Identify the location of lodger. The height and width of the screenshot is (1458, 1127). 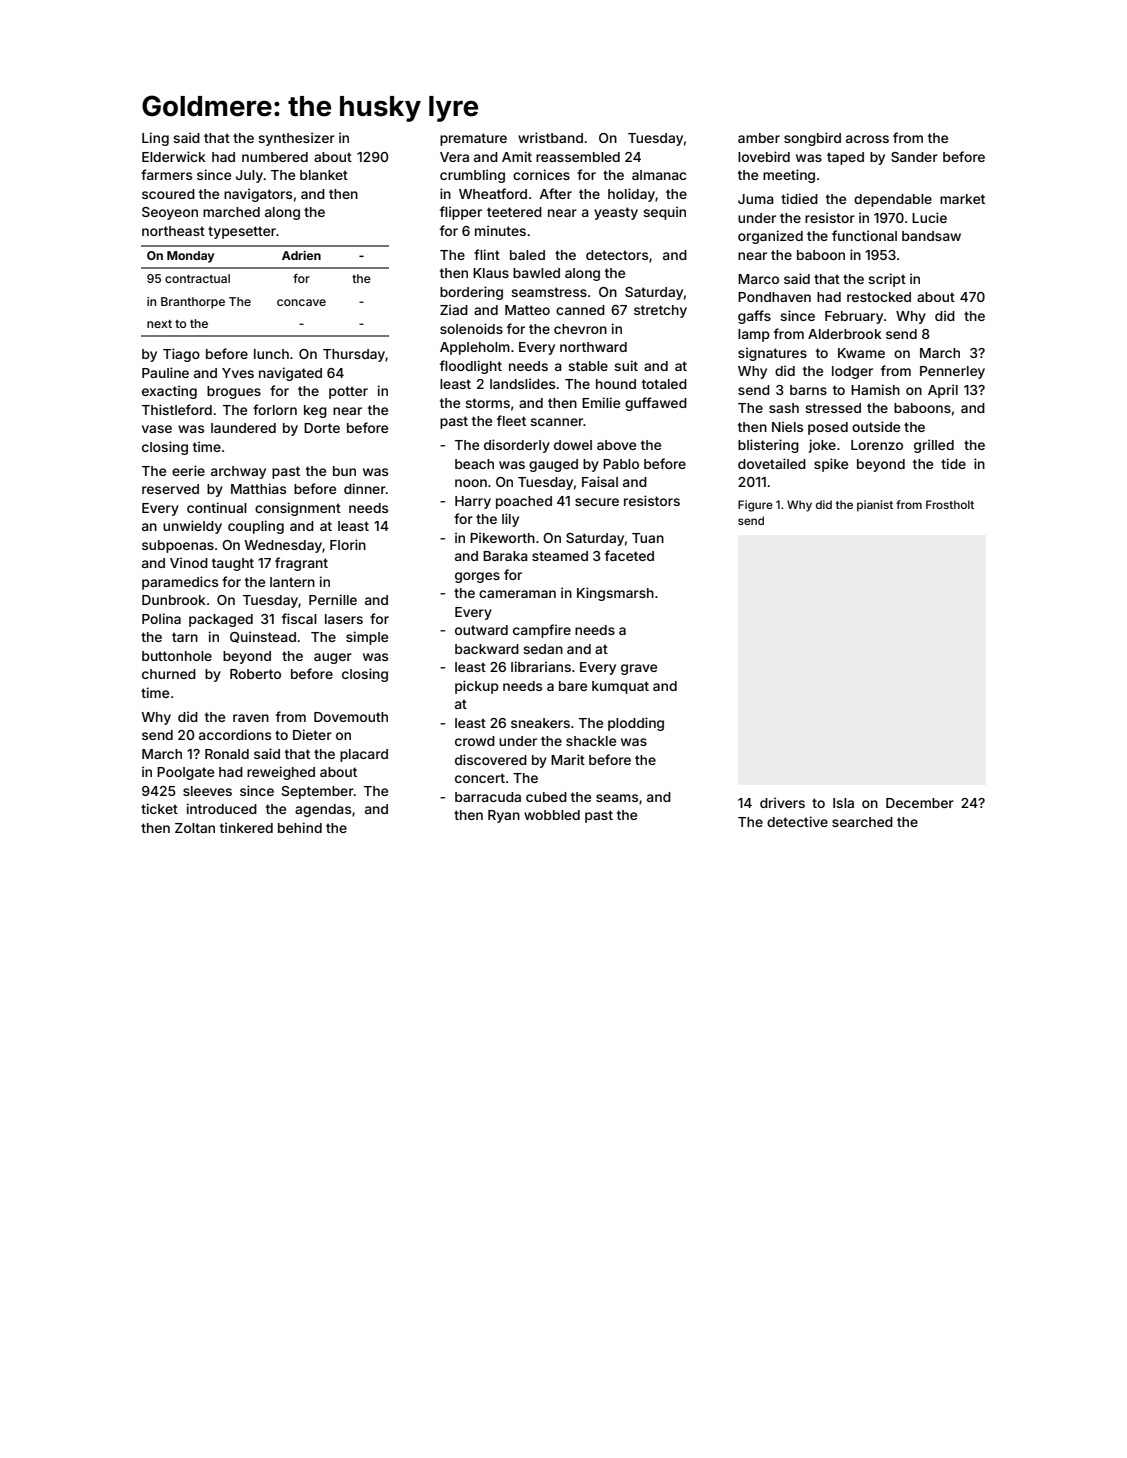
(852, 372).
